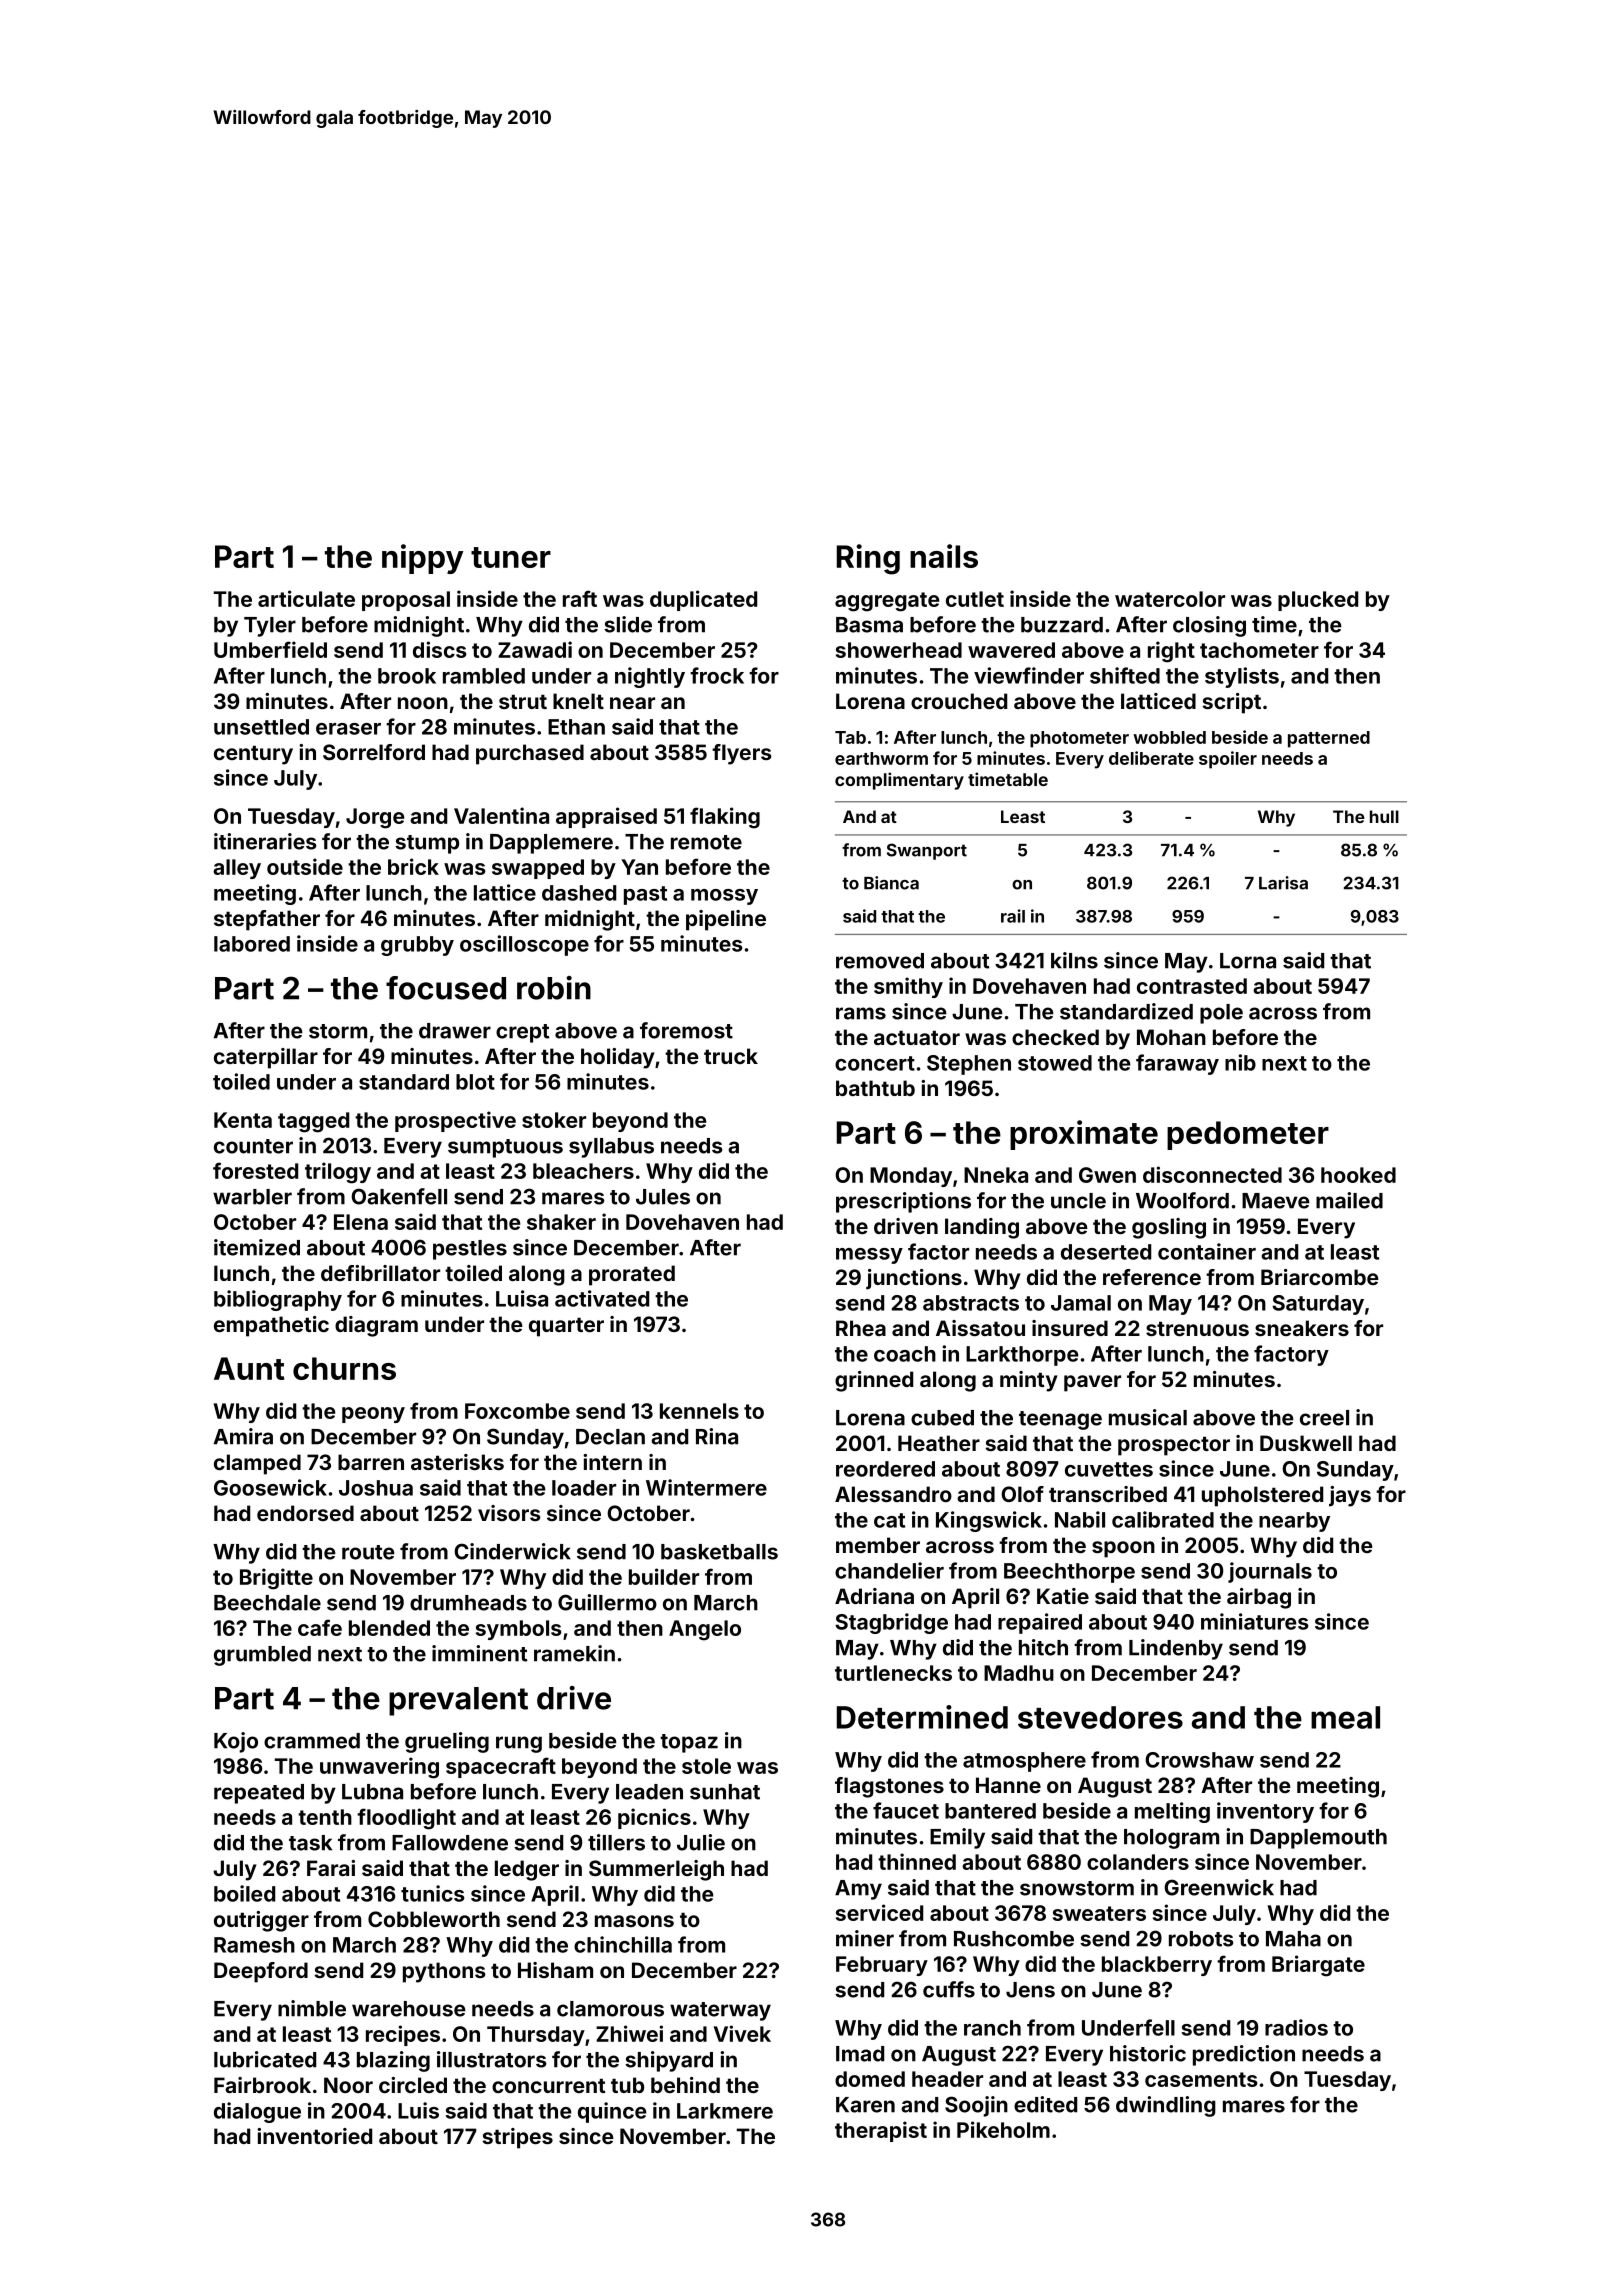  I want to click on upholstered, so click(1262, 1496).
